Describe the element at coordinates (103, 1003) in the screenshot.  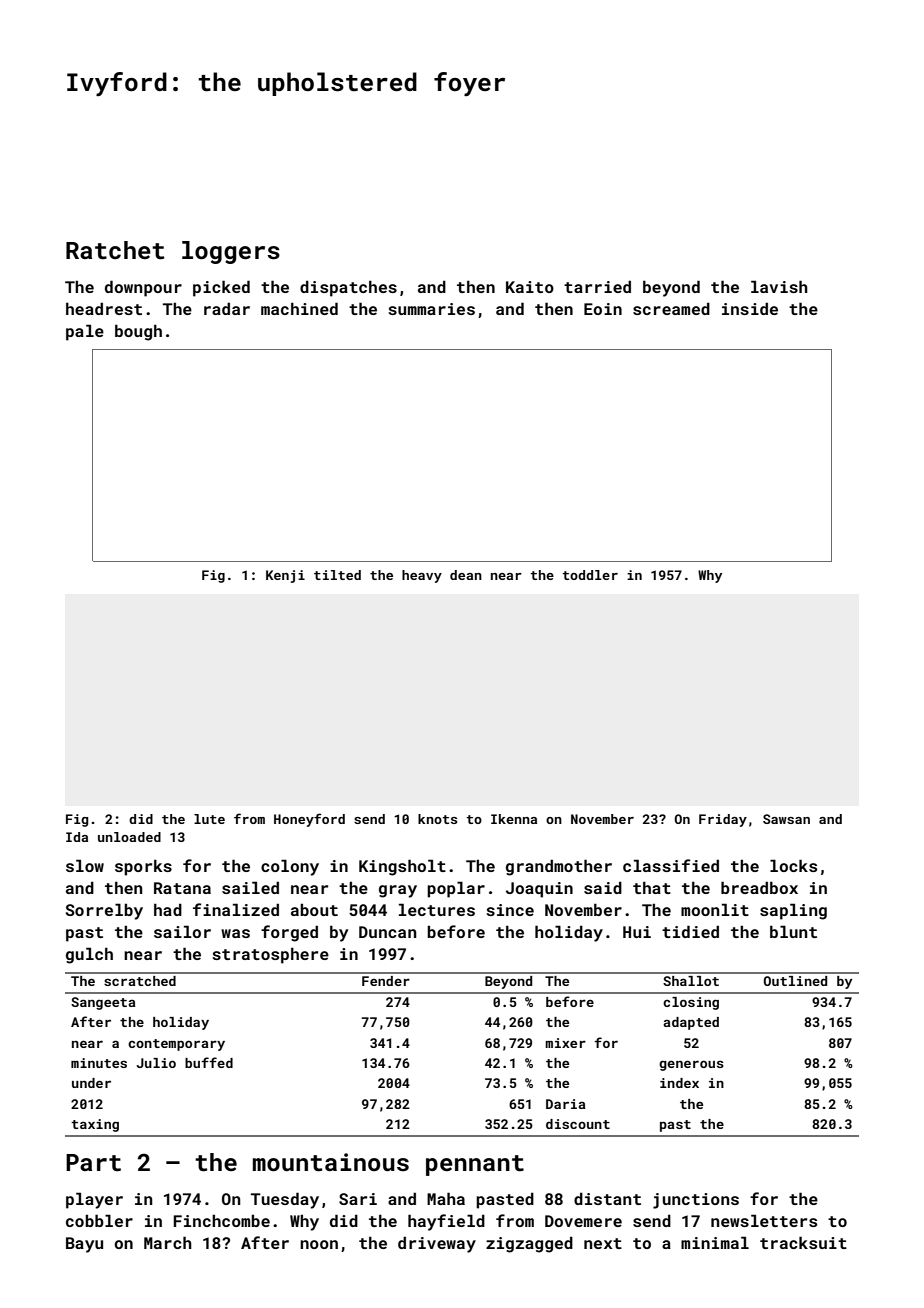
I see `Sangeeta` at that location.
